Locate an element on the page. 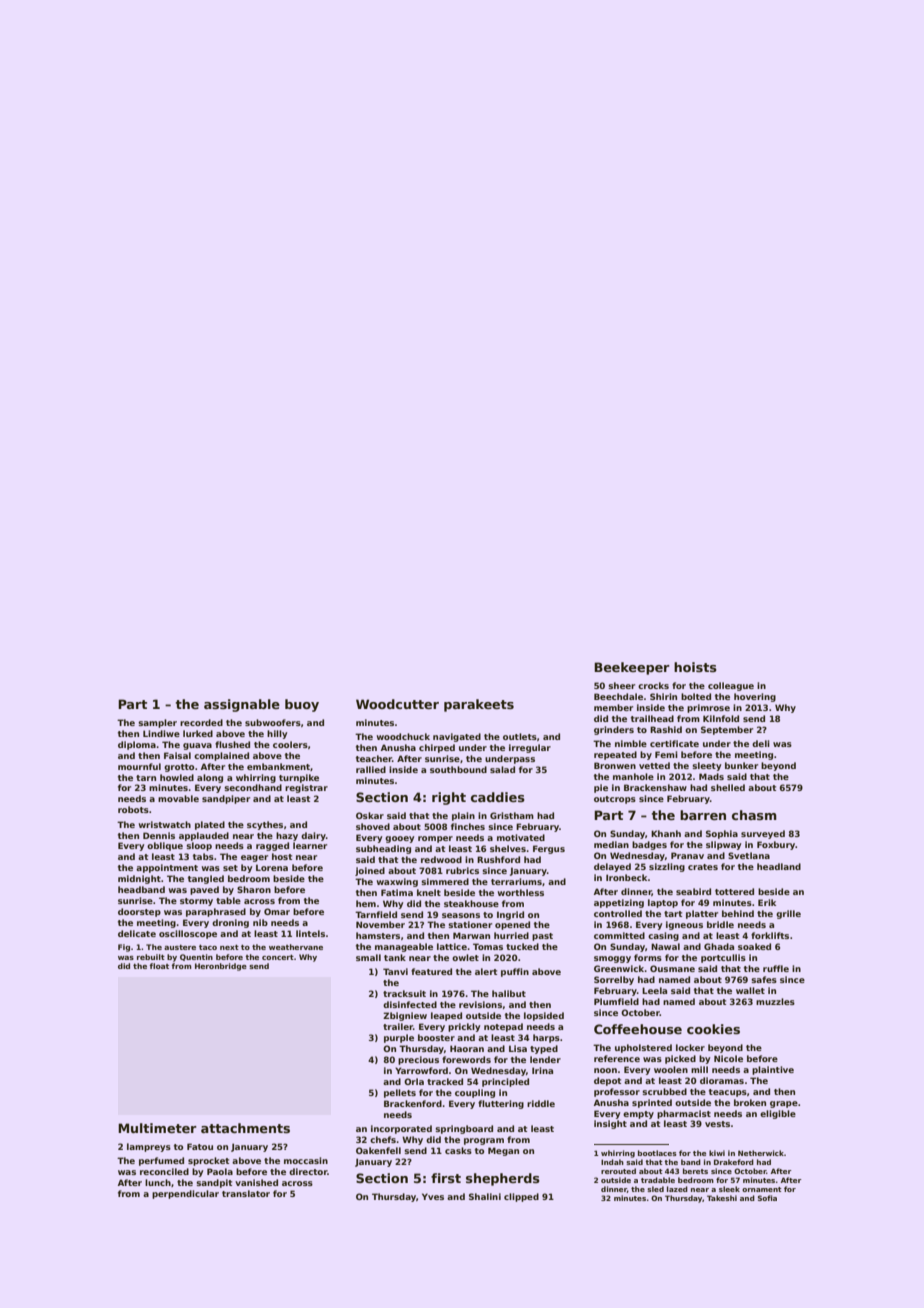 The height and width of the document is (1308, 924). Fergus is located at coordinates (549, 849).
